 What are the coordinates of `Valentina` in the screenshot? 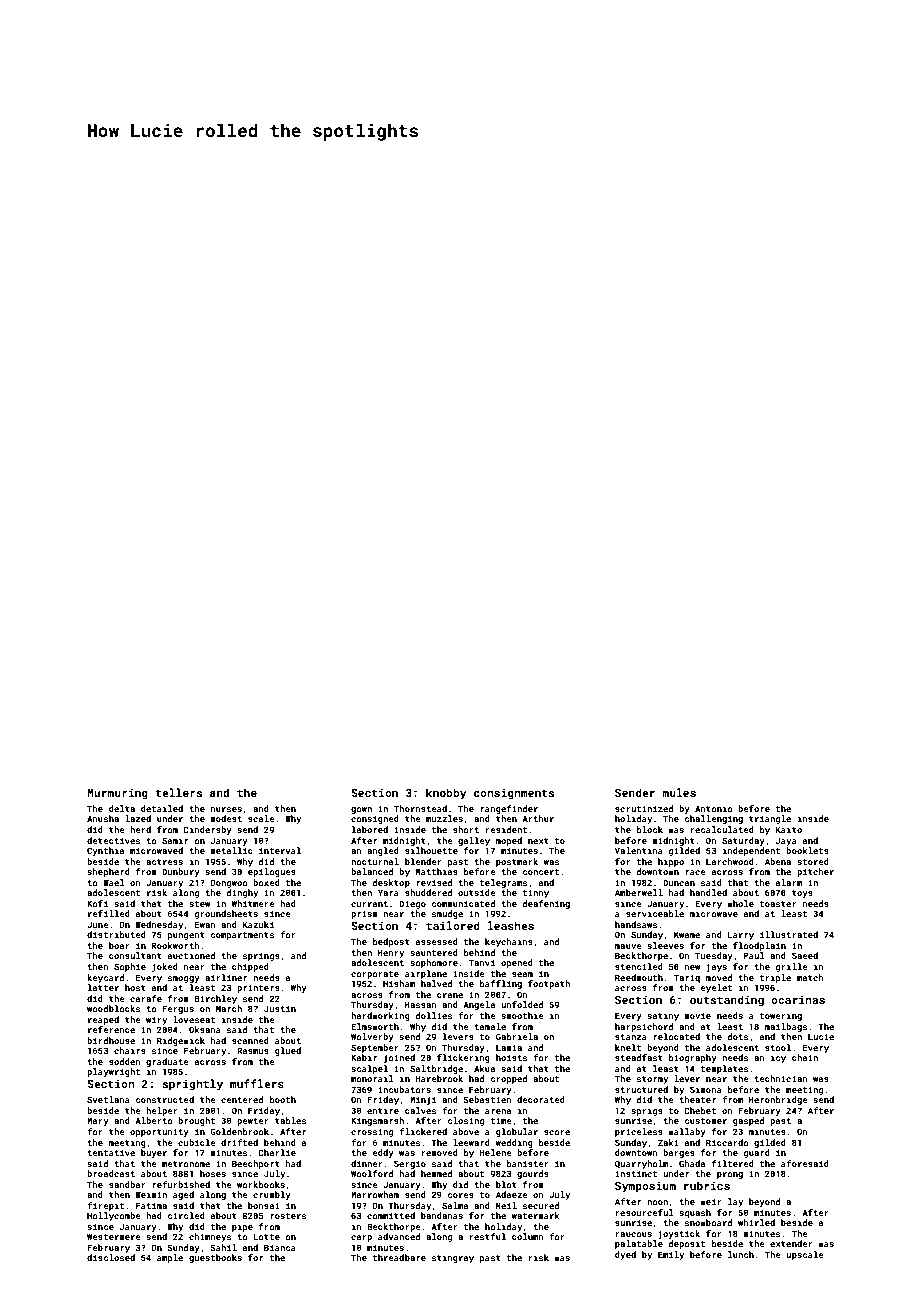 It's located at (639, 850).
